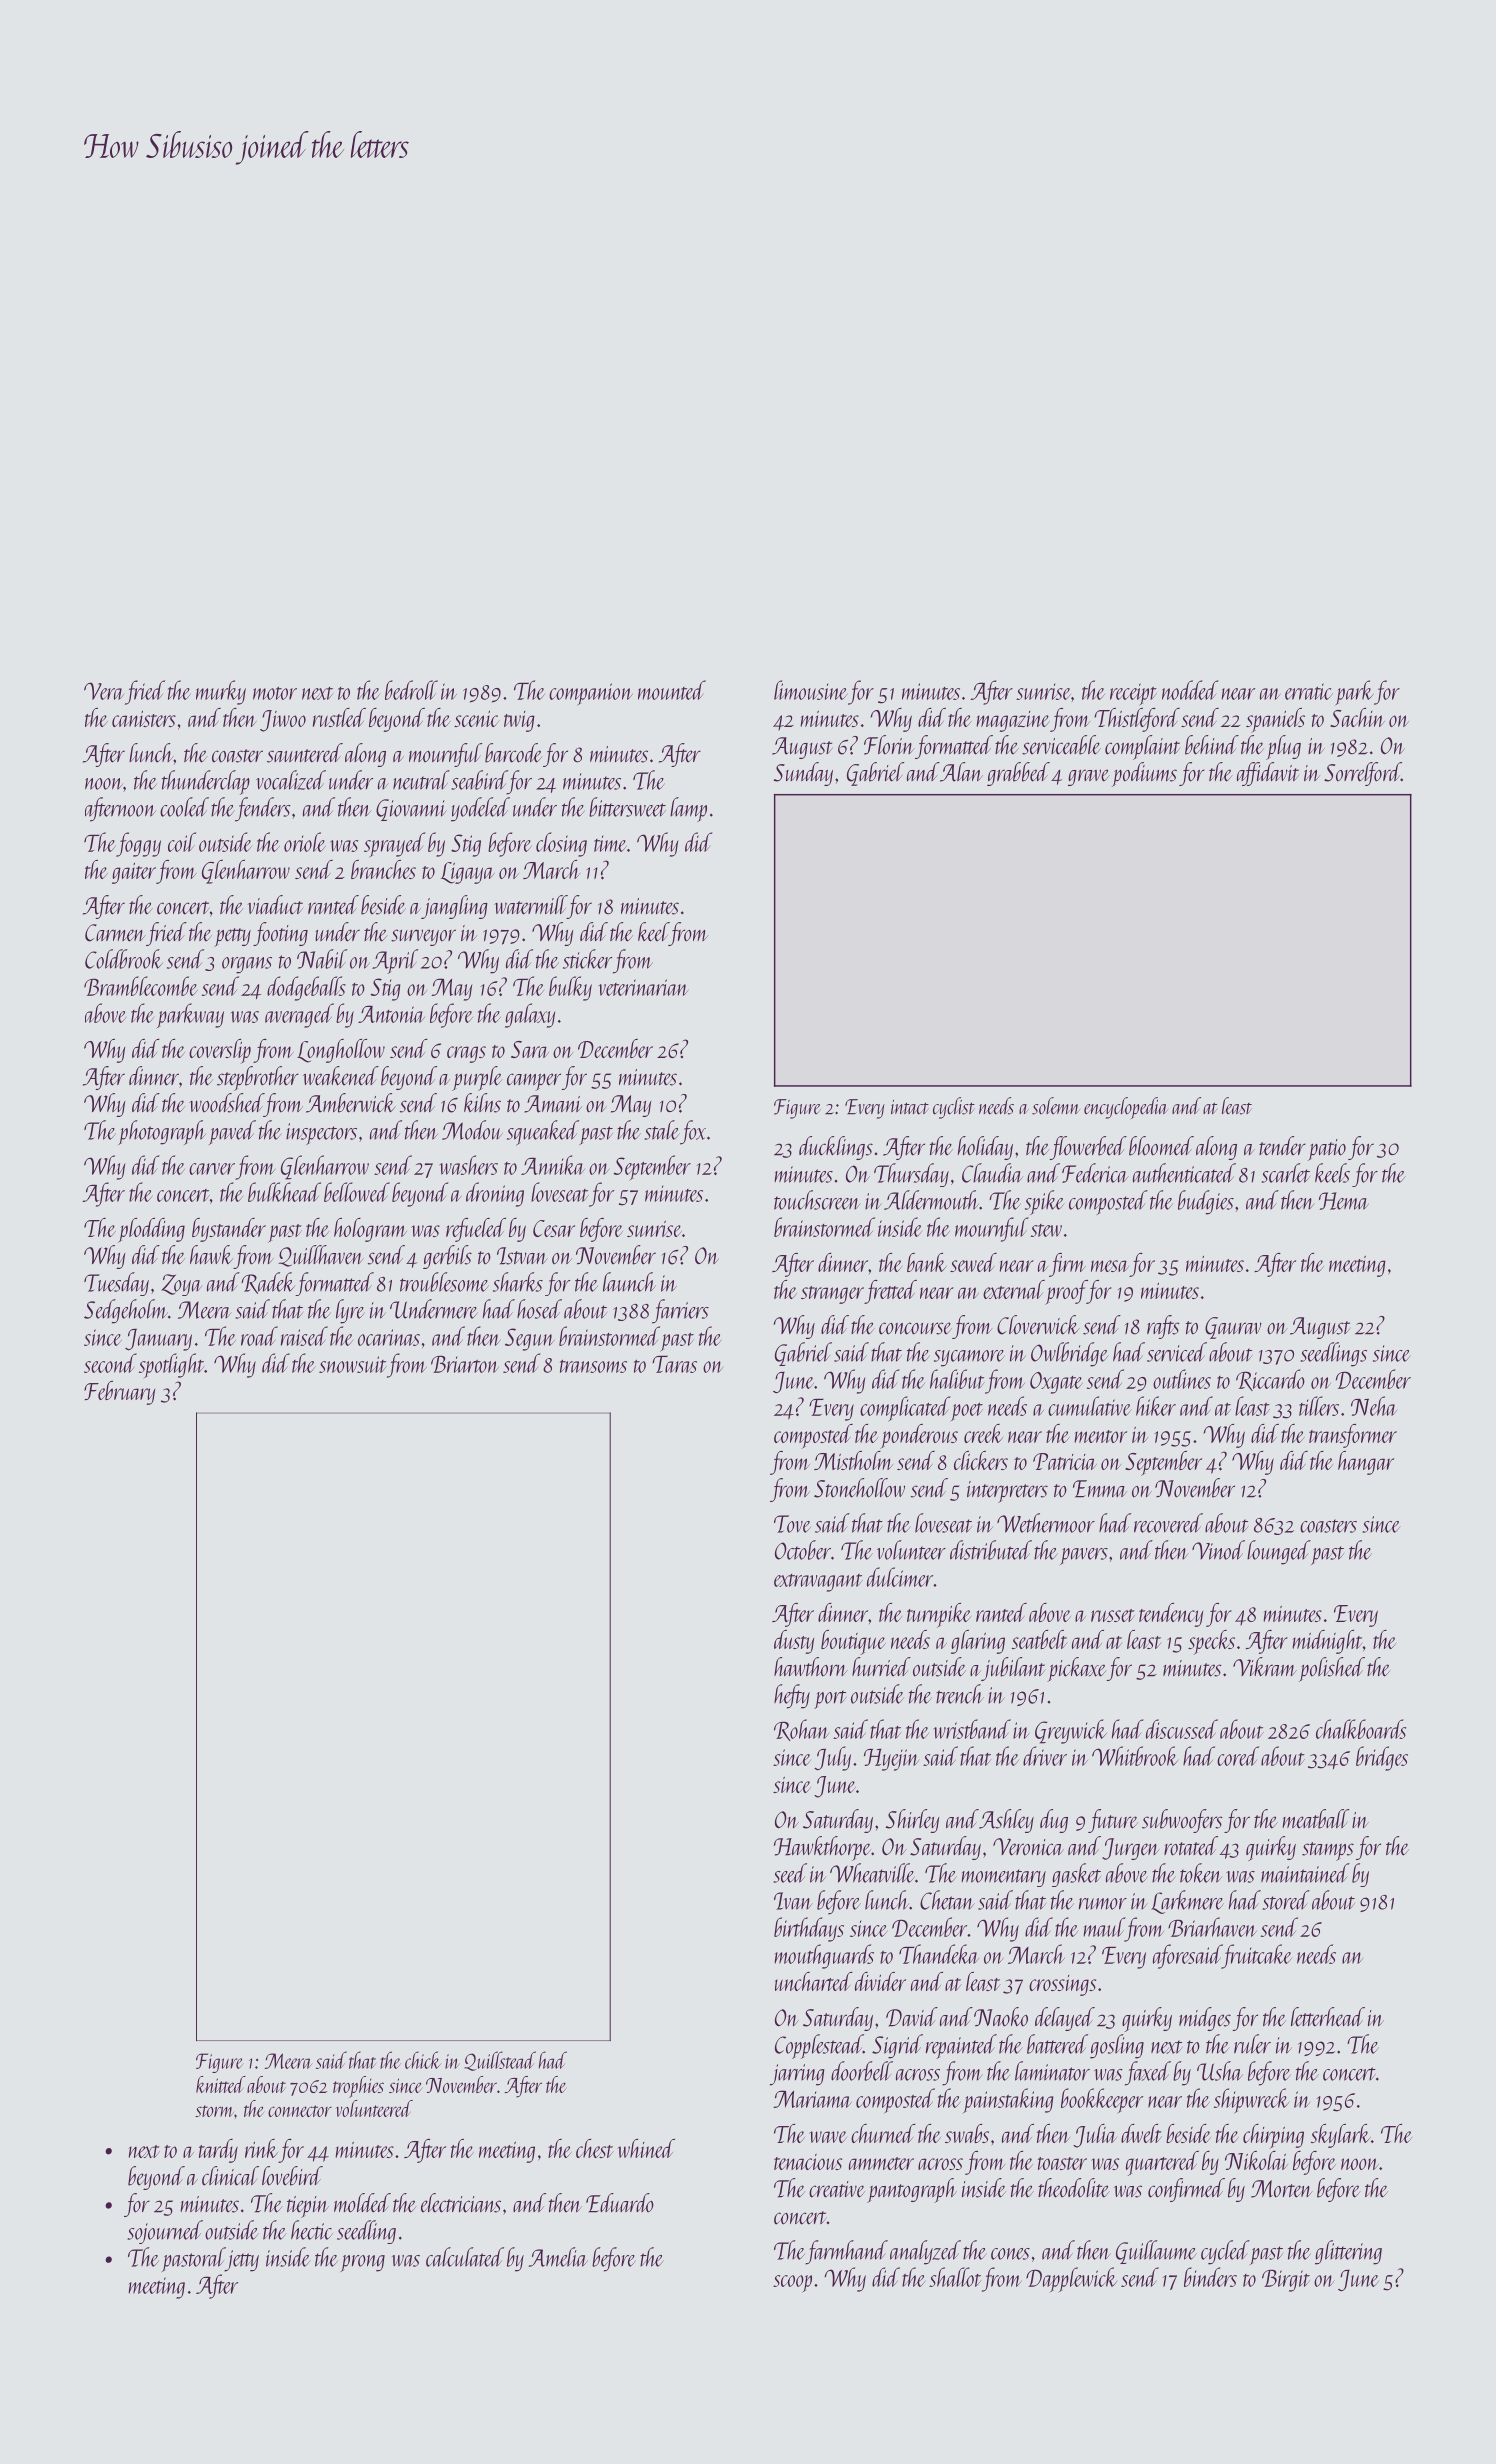 The width and height of the page is (1496, 2464). Describe the element at coordinates (1328, 2017) in the page. I see `letterhead` at that location.
